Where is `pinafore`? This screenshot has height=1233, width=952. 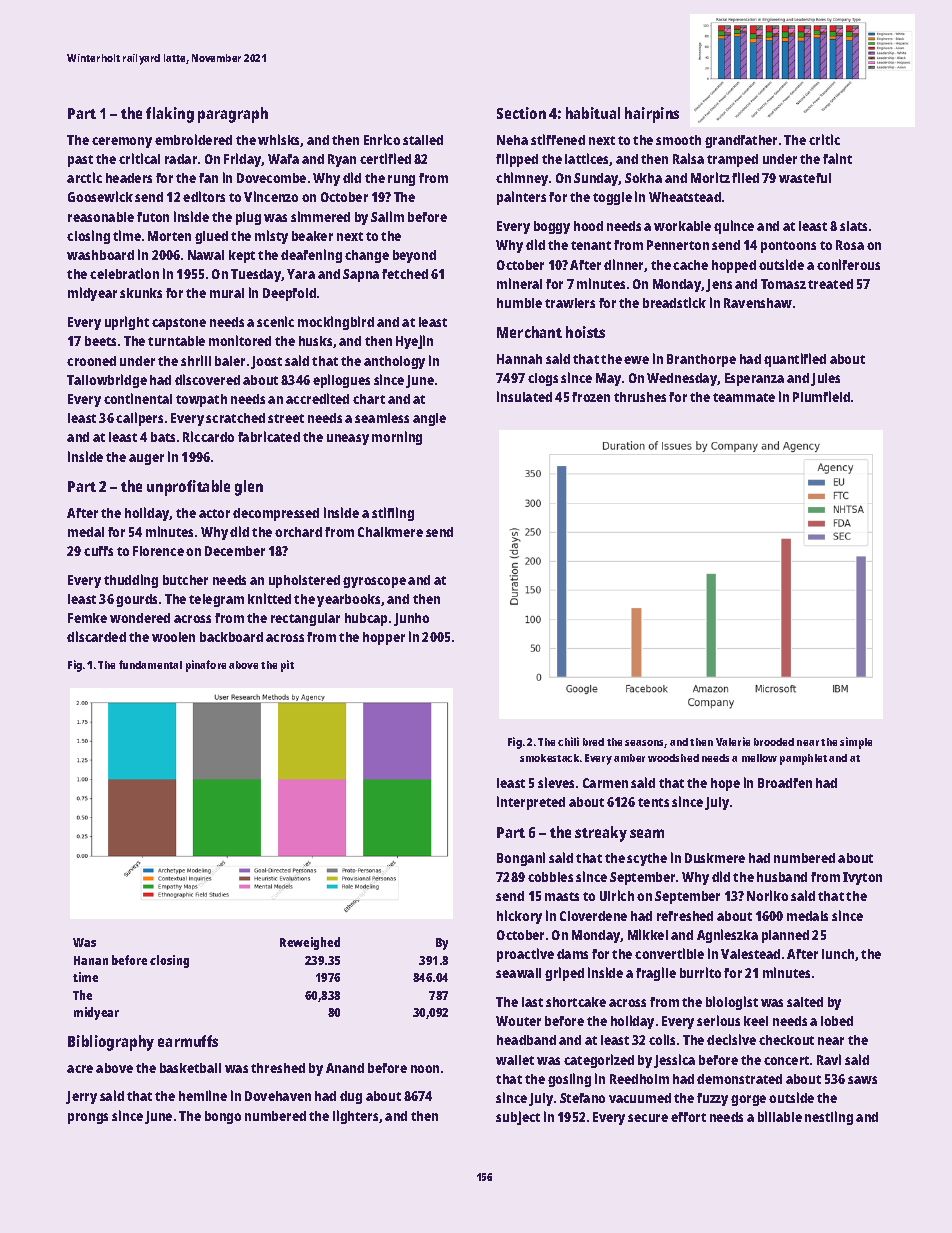 pinafore is located at coordinates (206, 666).
